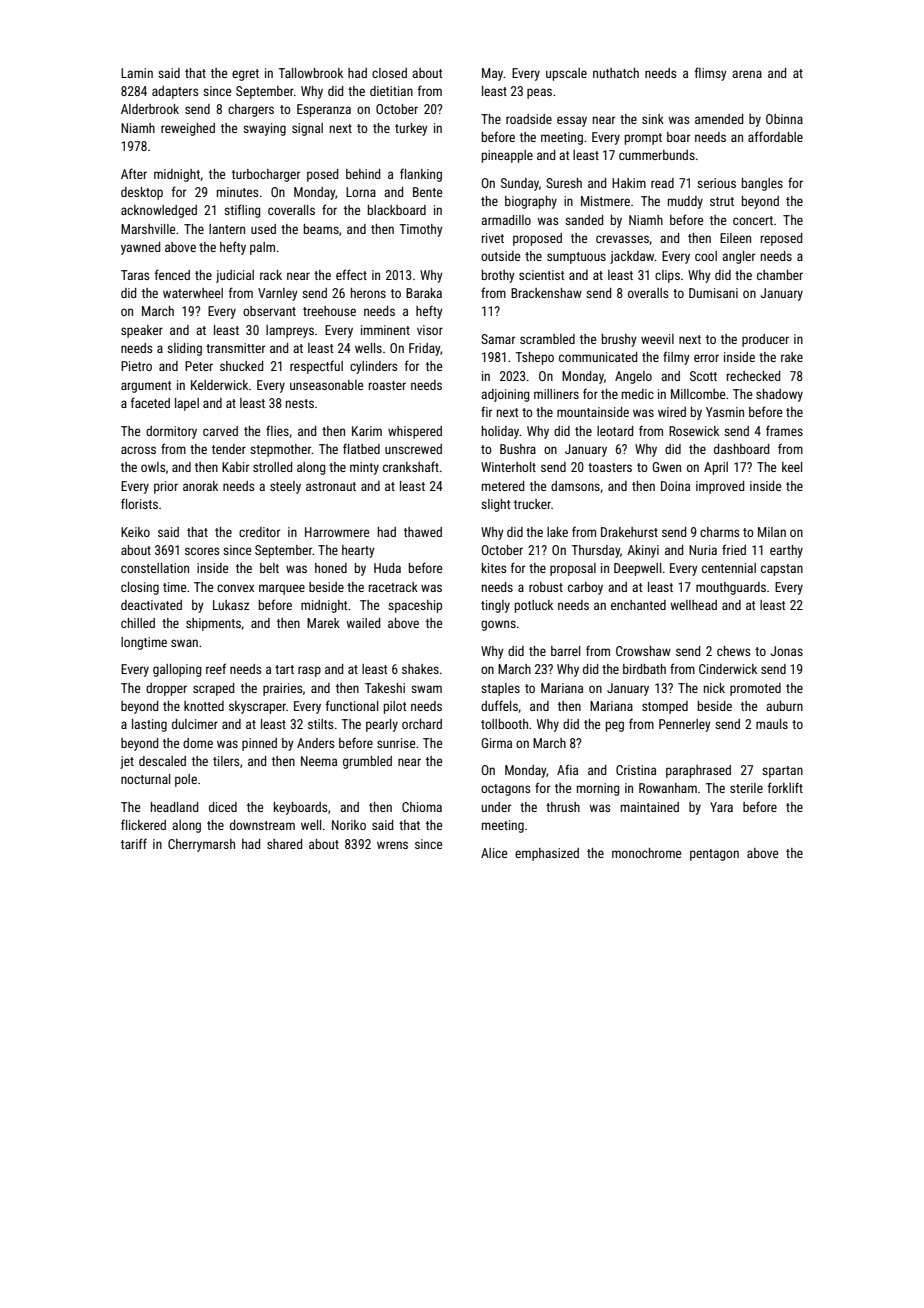 The width and height of the screenshot is (924, 1308). What do you see at coordinates (780, 275) in the screenshot?
I see `chamber` at bounding box center [780, 275].
